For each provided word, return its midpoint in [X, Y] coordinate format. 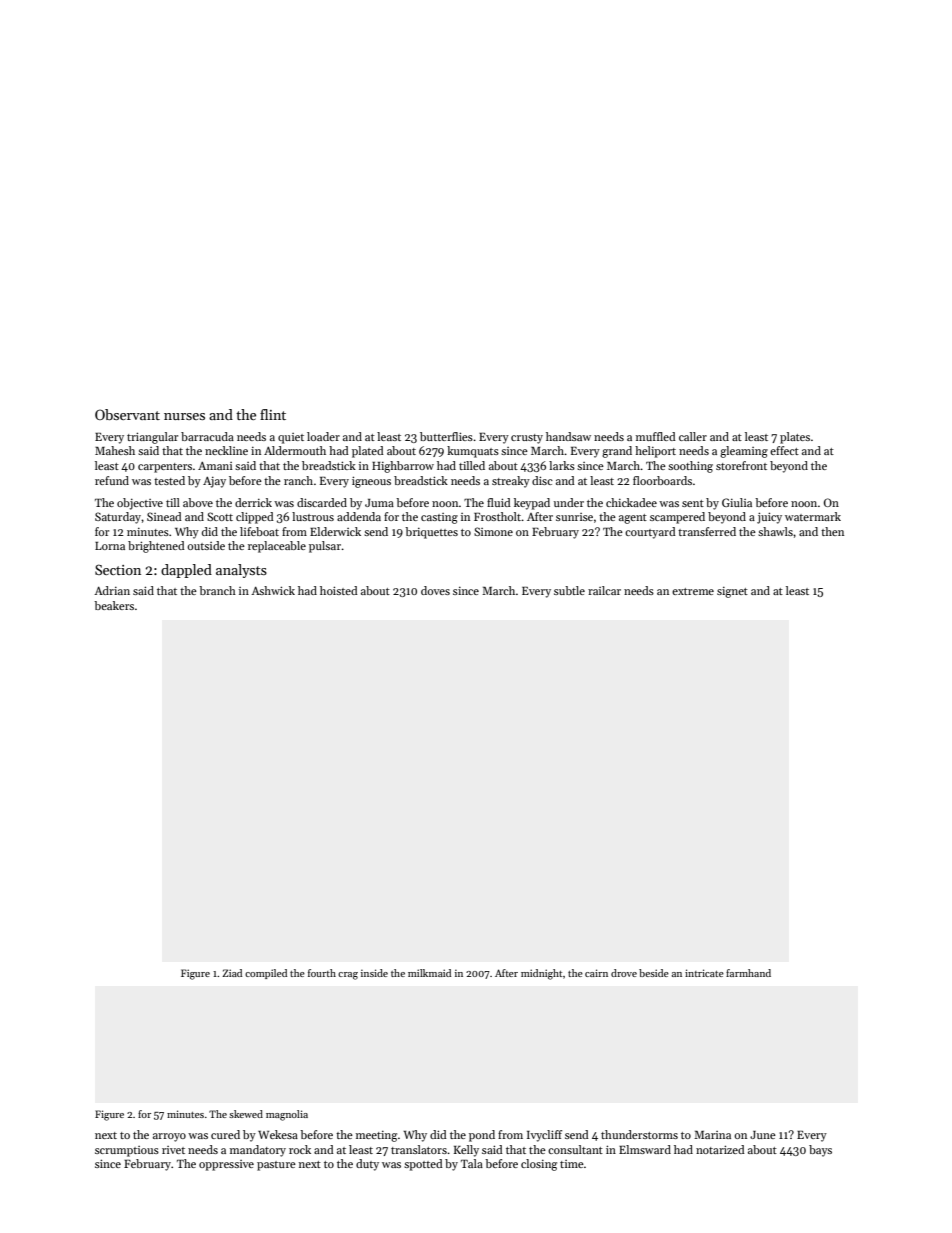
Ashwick [273, 590]
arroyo [169, 1137]
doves [435, 590]
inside [374, 973]
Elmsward [645, 1149]
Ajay [214, 482]
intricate [704, 973]
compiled [266, 974]
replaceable [277, 547]
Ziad [232, 973]
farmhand [748, 973]
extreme [693, 591]
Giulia [737, 502]
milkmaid [429, 973]
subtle [569, 590]
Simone [493, 531]
